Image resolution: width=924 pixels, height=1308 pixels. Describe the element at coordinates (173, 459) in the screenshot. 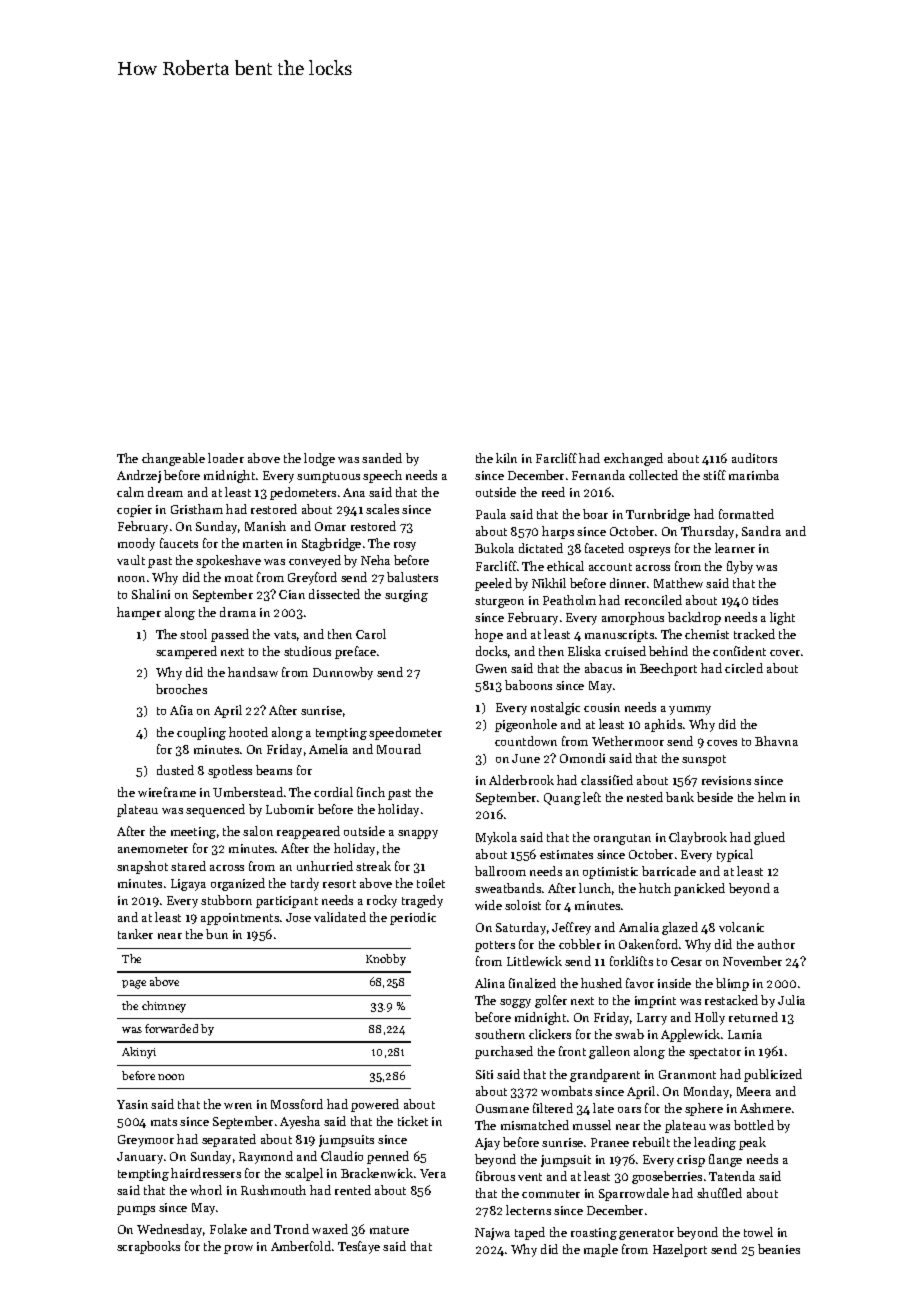

I see `changeable` at that location.
